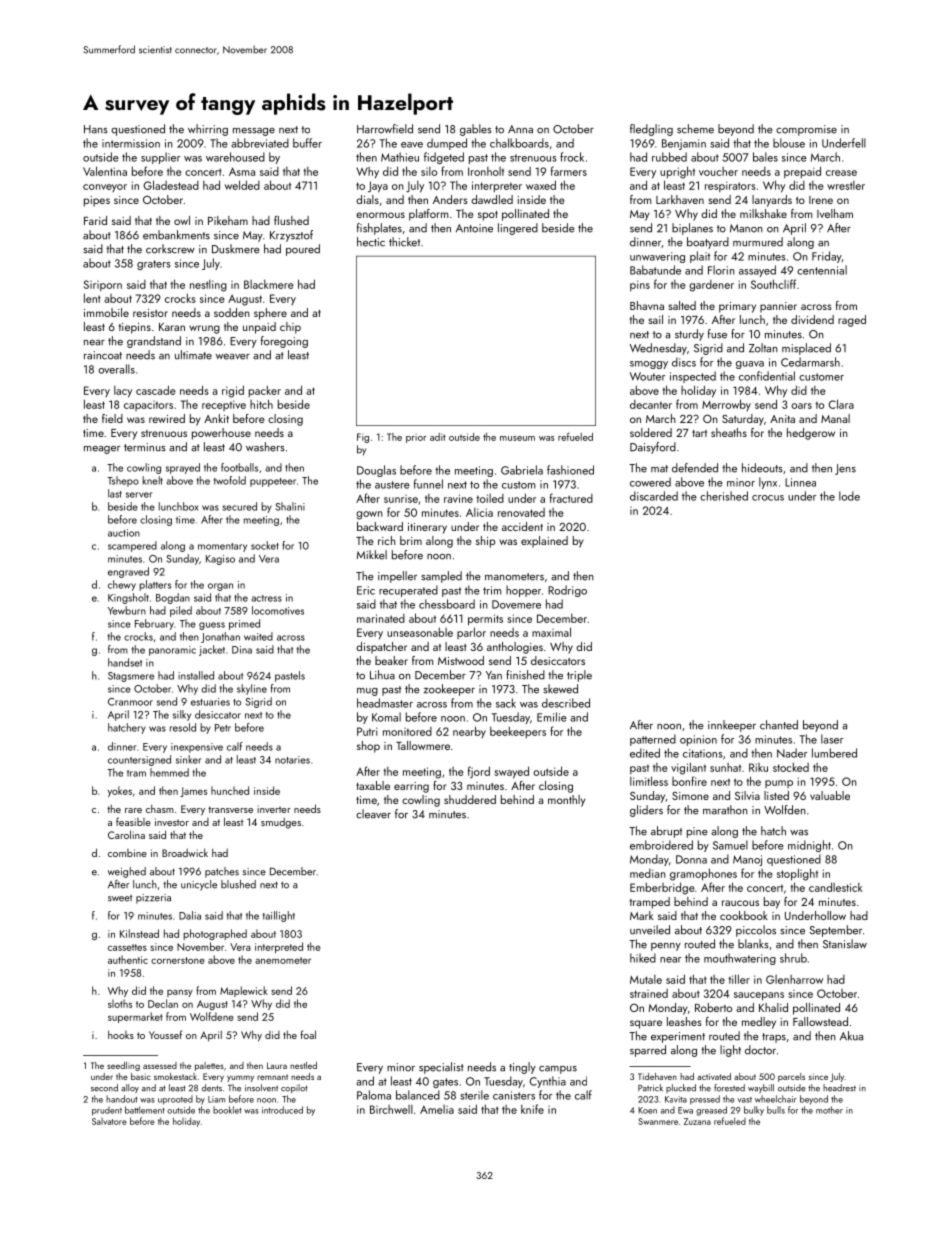  What do you see at coordinates (470, 799) in the document?
I see `shuddered` at bounding box center [470, 799].
